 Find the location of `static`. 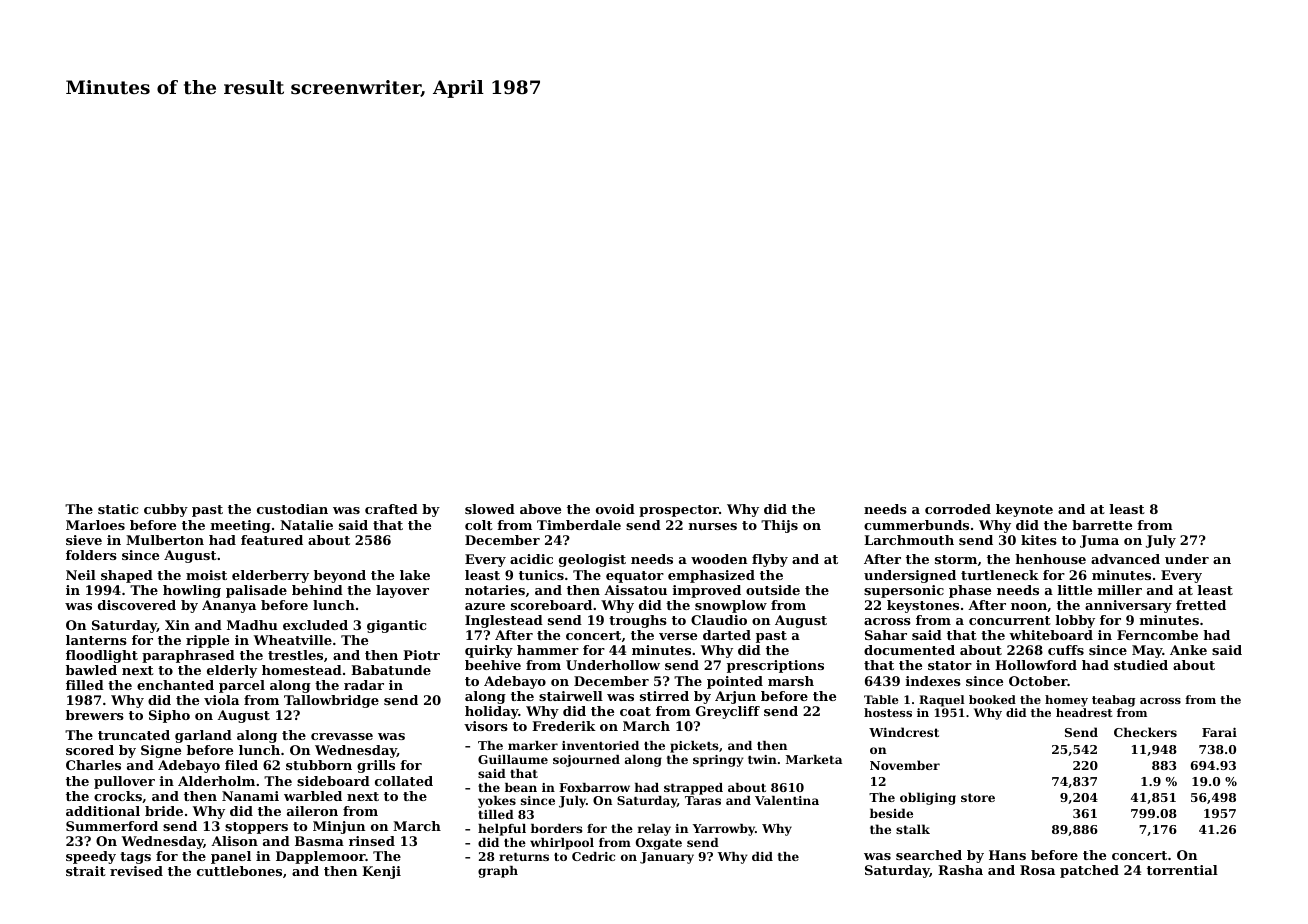

static is located at coordinates (118, 509).
